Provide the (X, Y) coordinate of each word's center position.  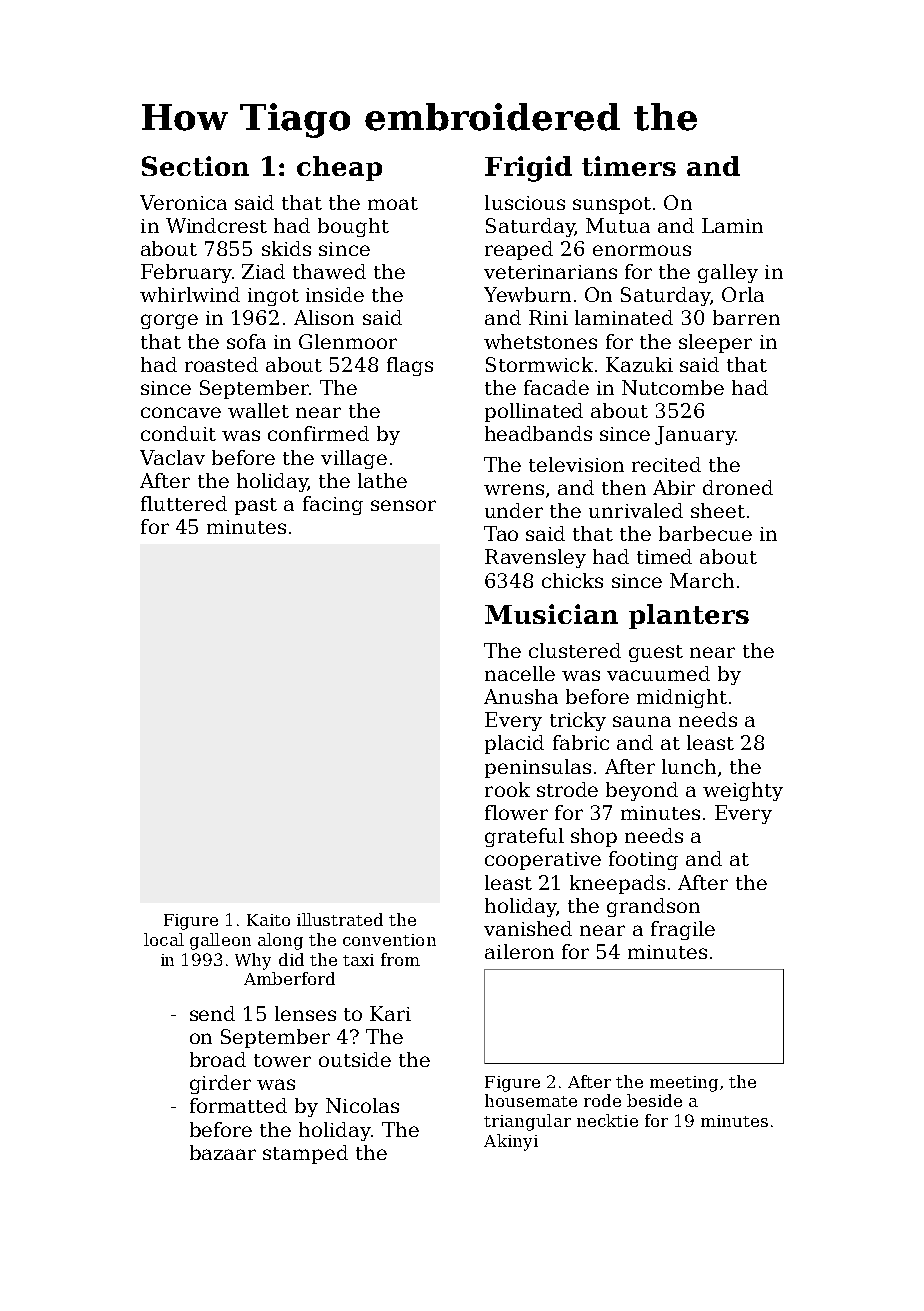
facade (556, 387)
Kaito (268, 920)
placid (514, 744)
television (576, 464)
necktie (607, 1120)
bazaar (223, 1152)
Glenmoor (348, 341)
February (186, 273)
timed (664, 556)
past (256, 506)
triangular (527, 1122)
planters (689, 616)
